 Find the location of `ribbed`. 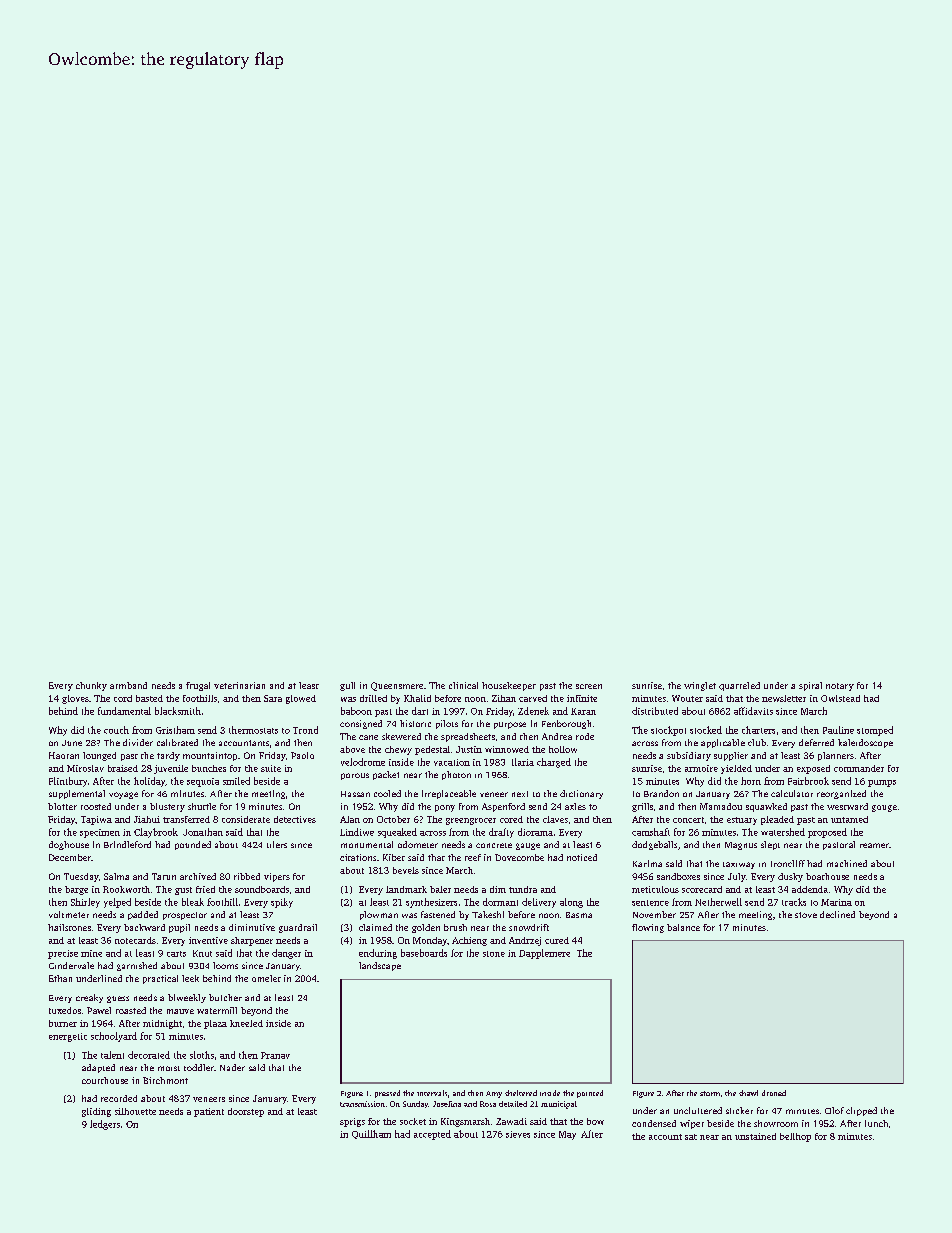

ribbed is located at coordinates (247, 876).
